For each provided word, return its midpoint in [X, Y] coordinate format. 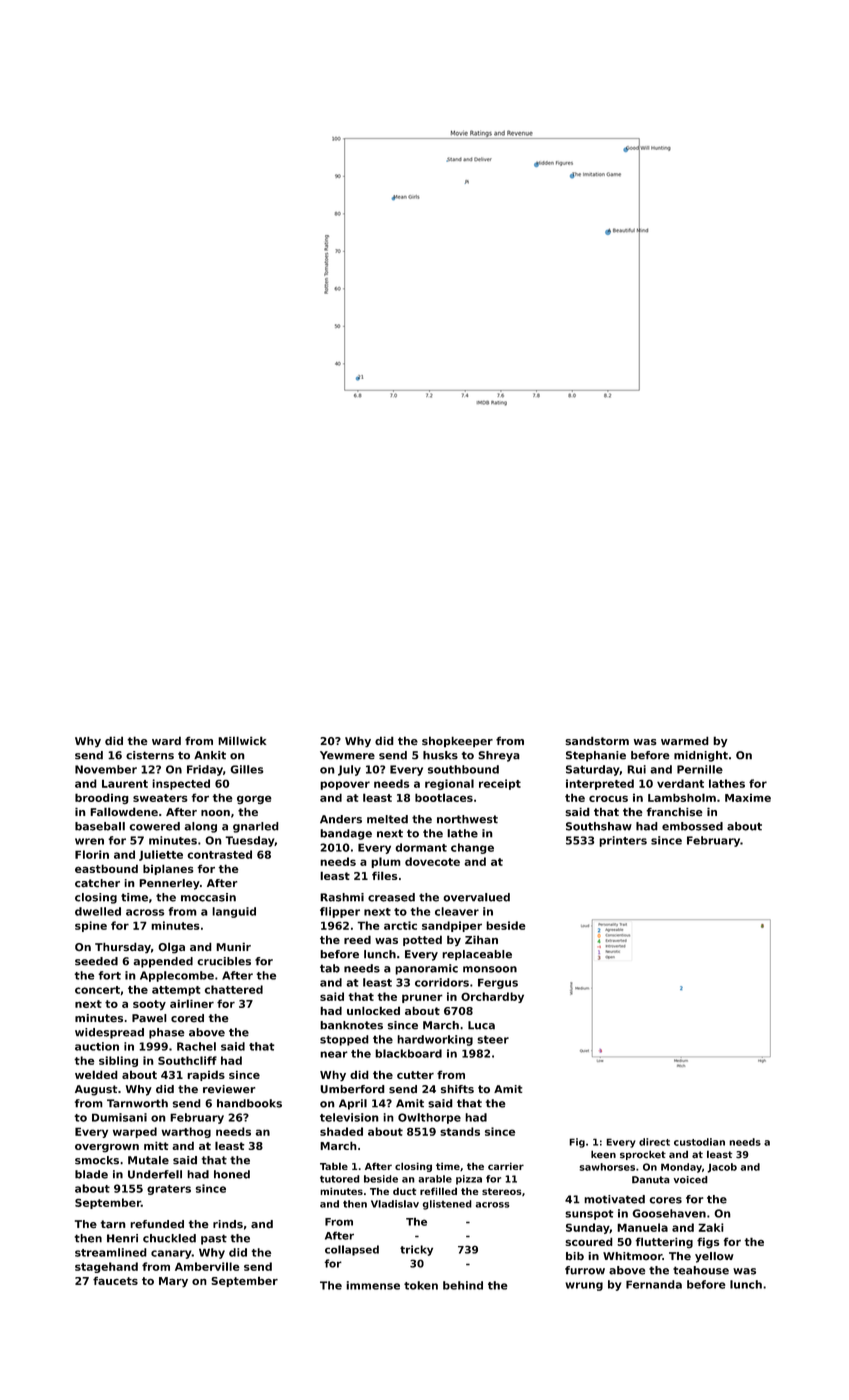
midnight [701, 756]
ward [166, 740]
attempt [176, 991]
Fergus [498, 983]
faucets [115, 1280]
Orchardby [492, 997]
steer [493, 1039]
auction [97, 1046]
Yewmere [347, 755]
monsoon [490, 969]
